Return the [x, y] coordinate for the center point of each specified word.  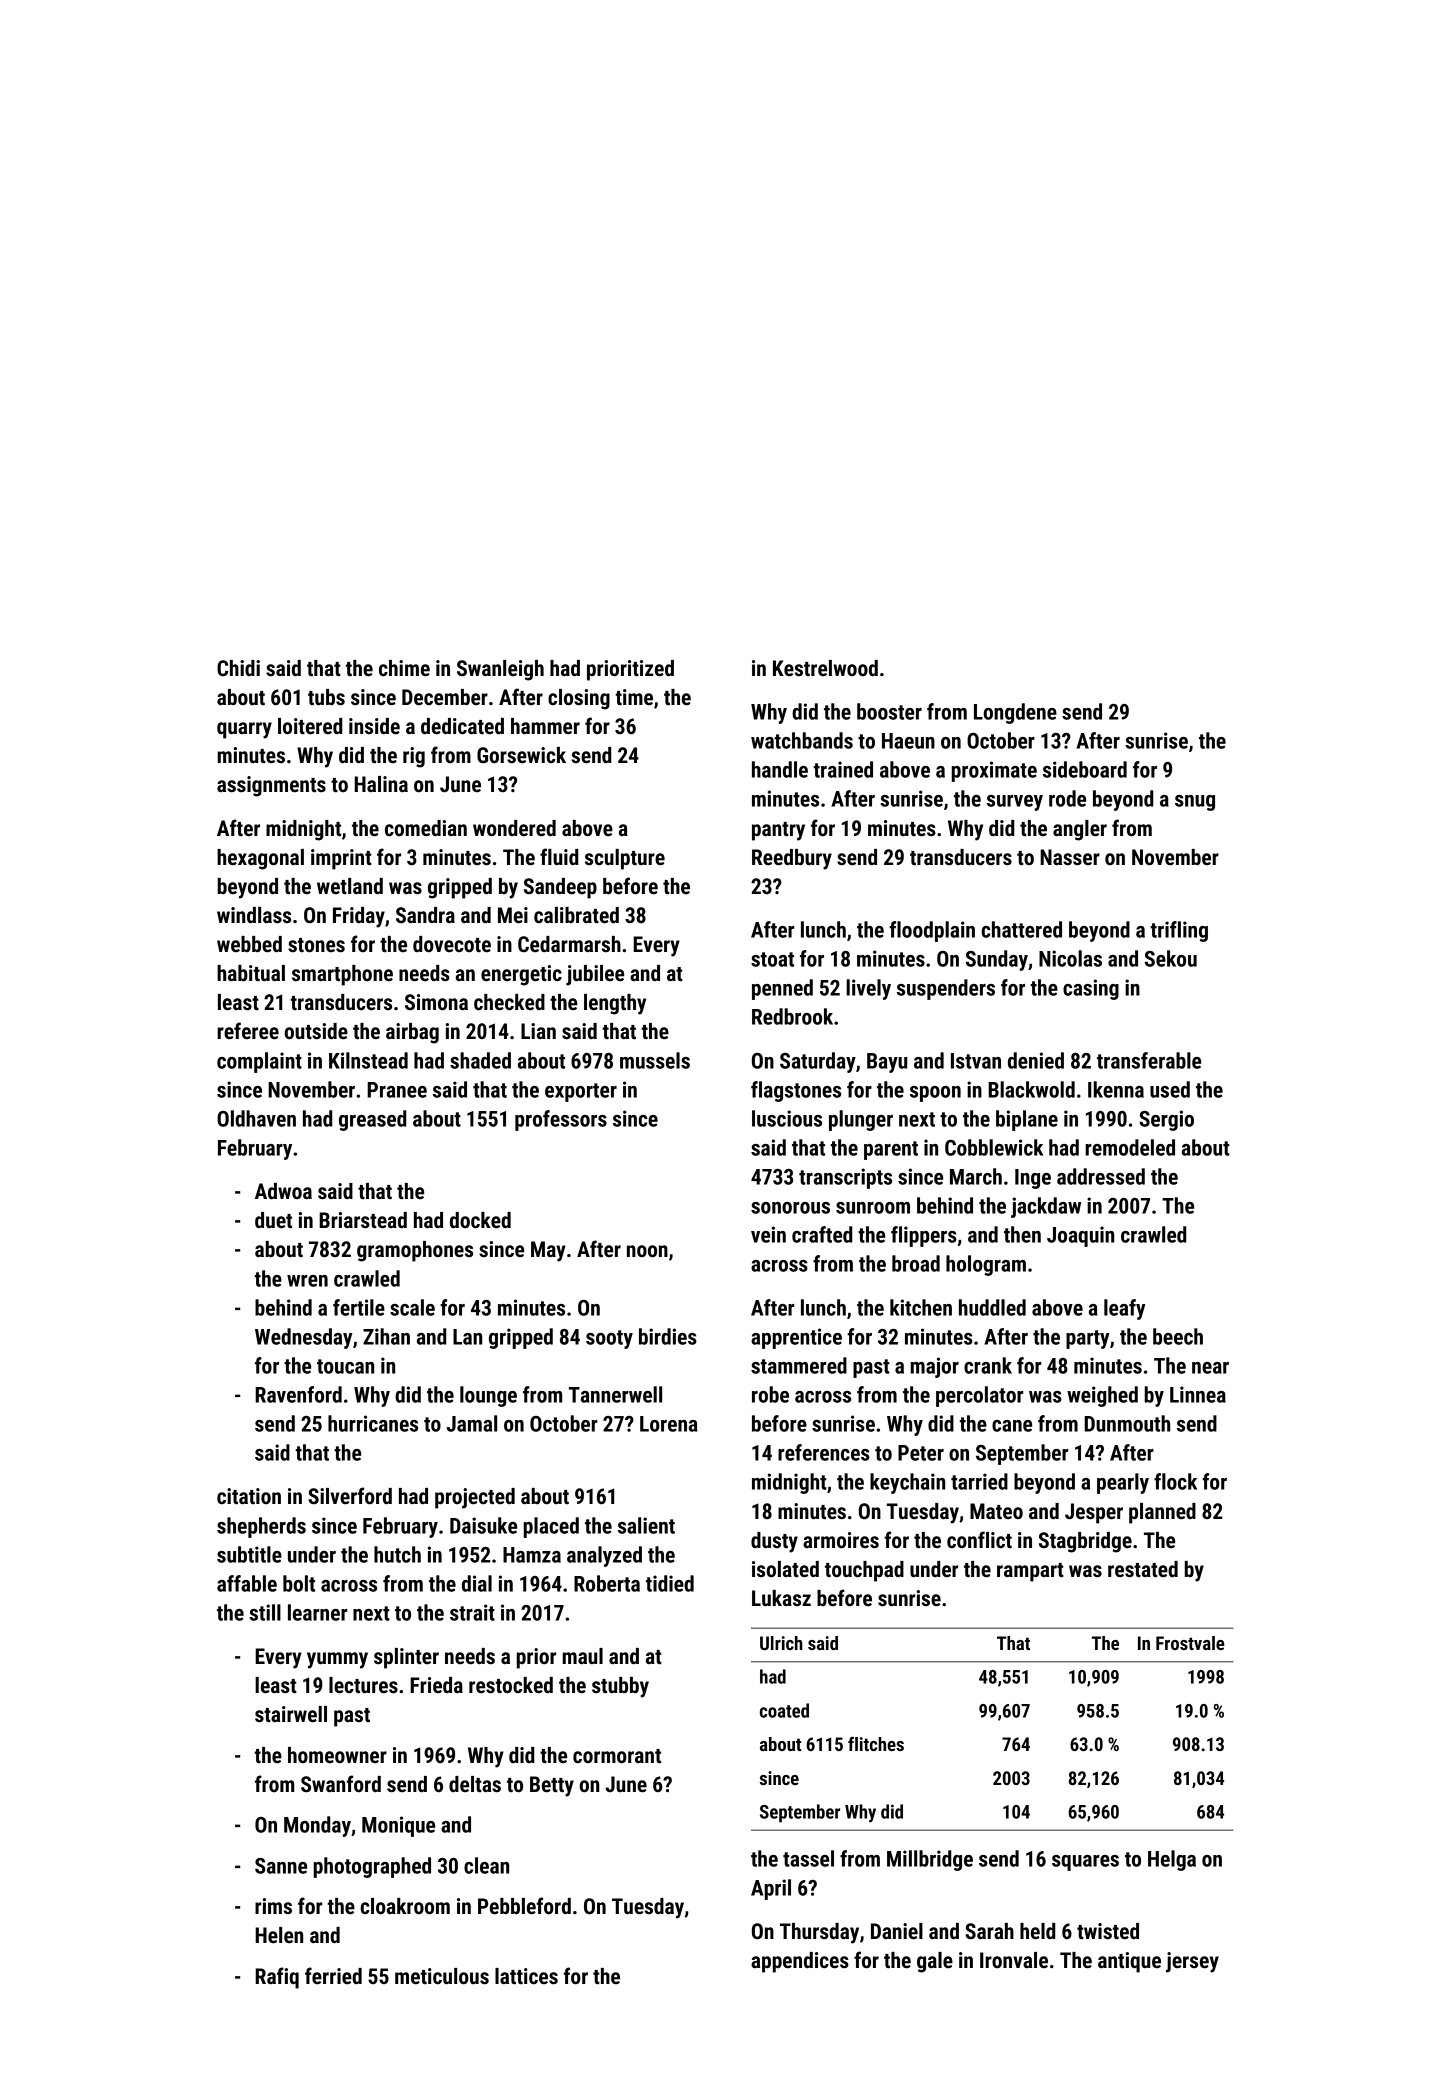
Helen [279, 1935]
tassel [808, 1858]
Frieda [436, 1685]
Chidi [238, 668]
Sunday [997, 960]
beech [1178, 1336]
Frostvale [1190, 1643]
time [634, 697]
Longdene [1015, 713]
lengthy [615, 1004]
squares [1085, 1863]
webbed [249, 944]
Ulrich [781, 1643]
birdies [668, 1336]
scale [412, 1307]
